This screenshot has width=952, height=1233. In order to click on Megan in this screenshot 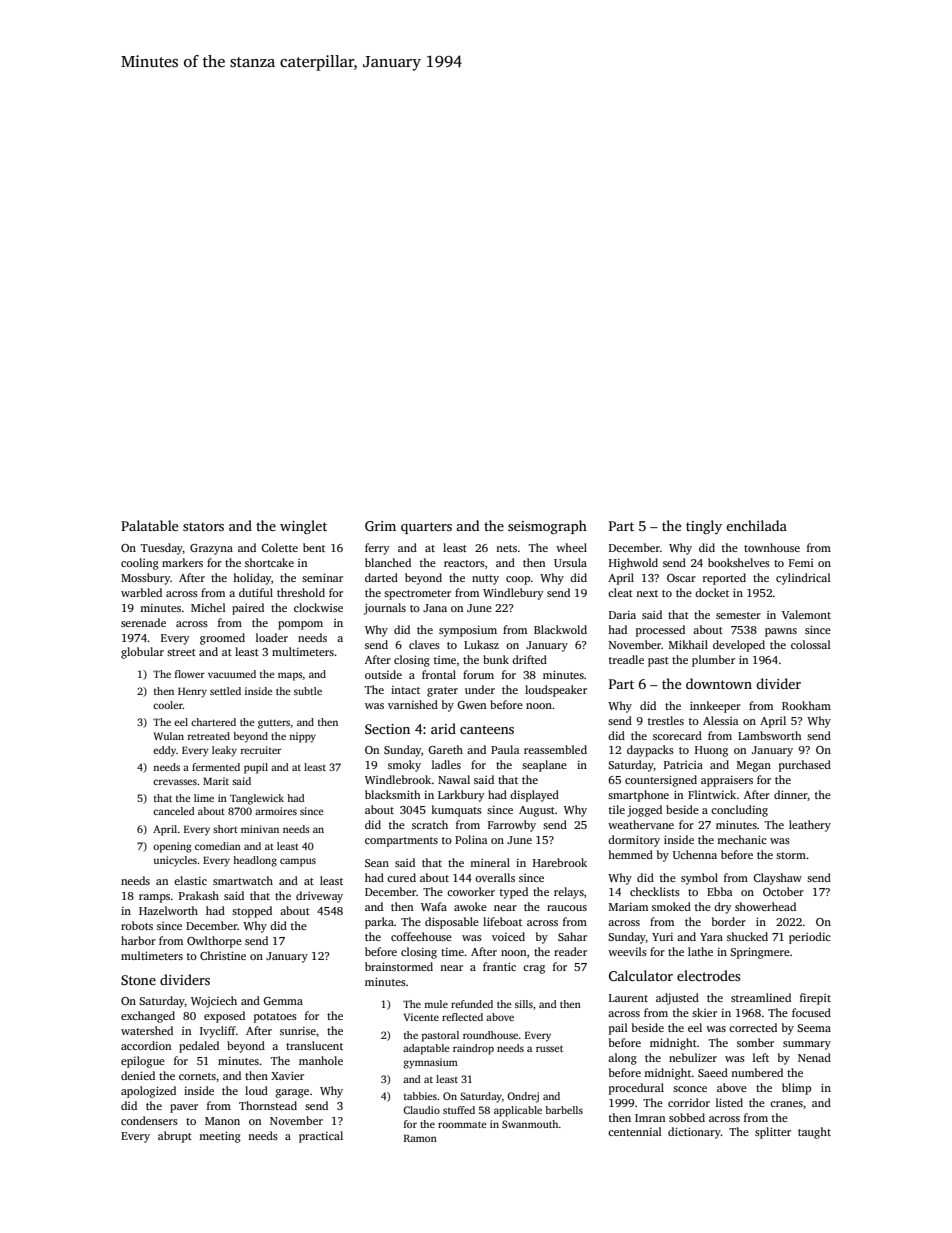, I will do `click(754, 766)`.
